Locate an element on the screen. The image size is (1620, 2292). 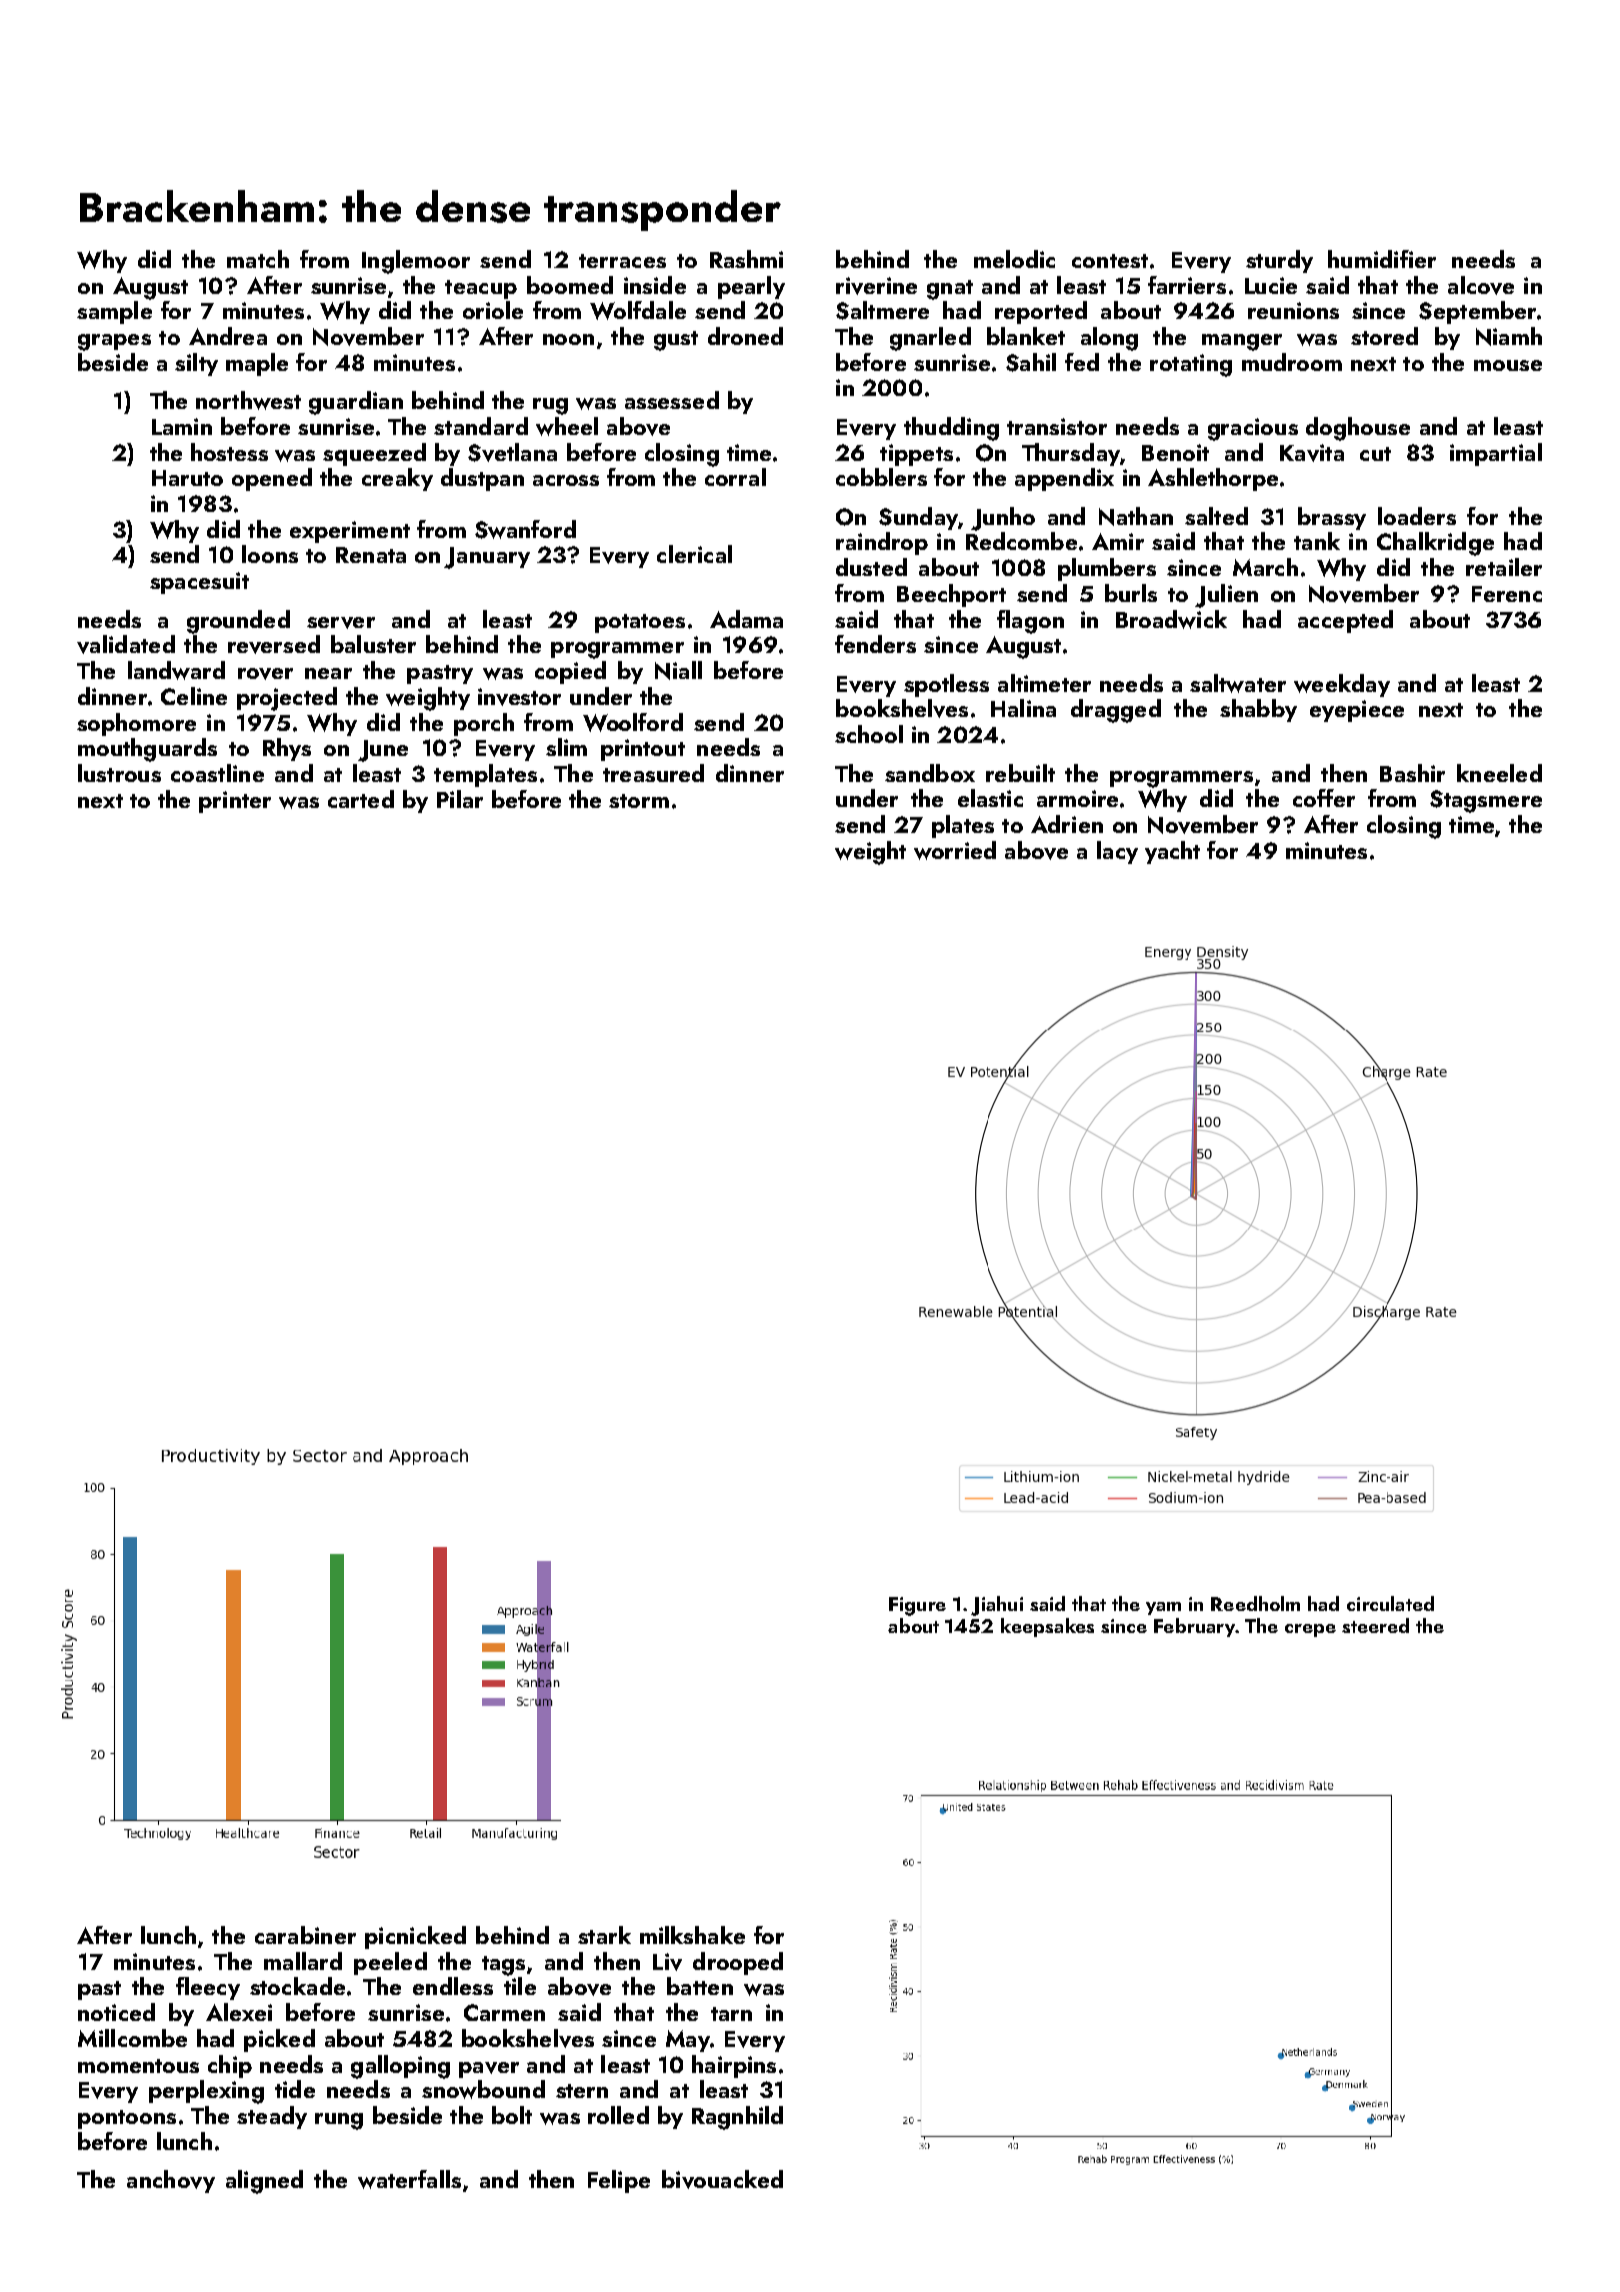
sample is located at coordinates (114, 312).
